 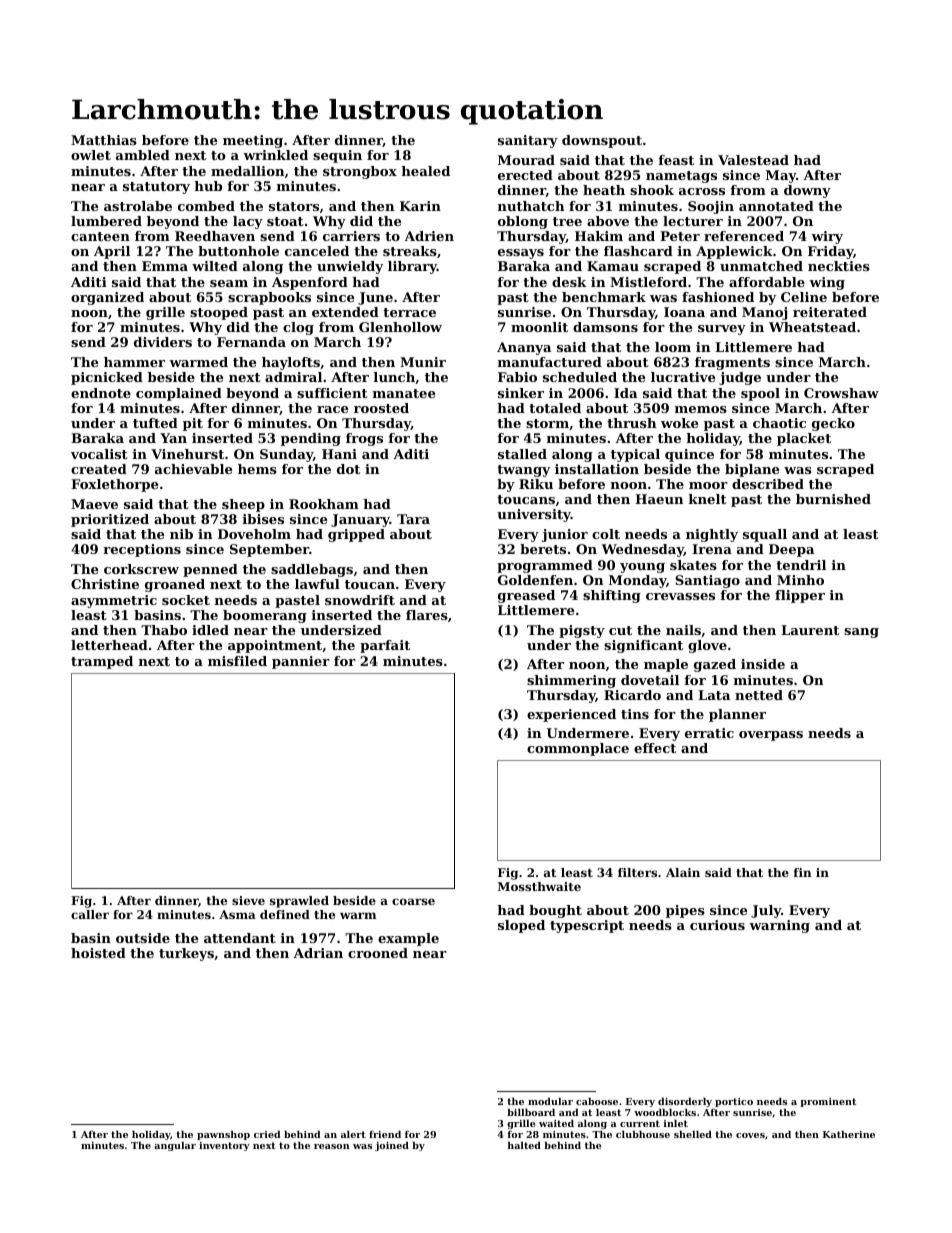 I want to click on Matthias, so click(x=104, y=140).
